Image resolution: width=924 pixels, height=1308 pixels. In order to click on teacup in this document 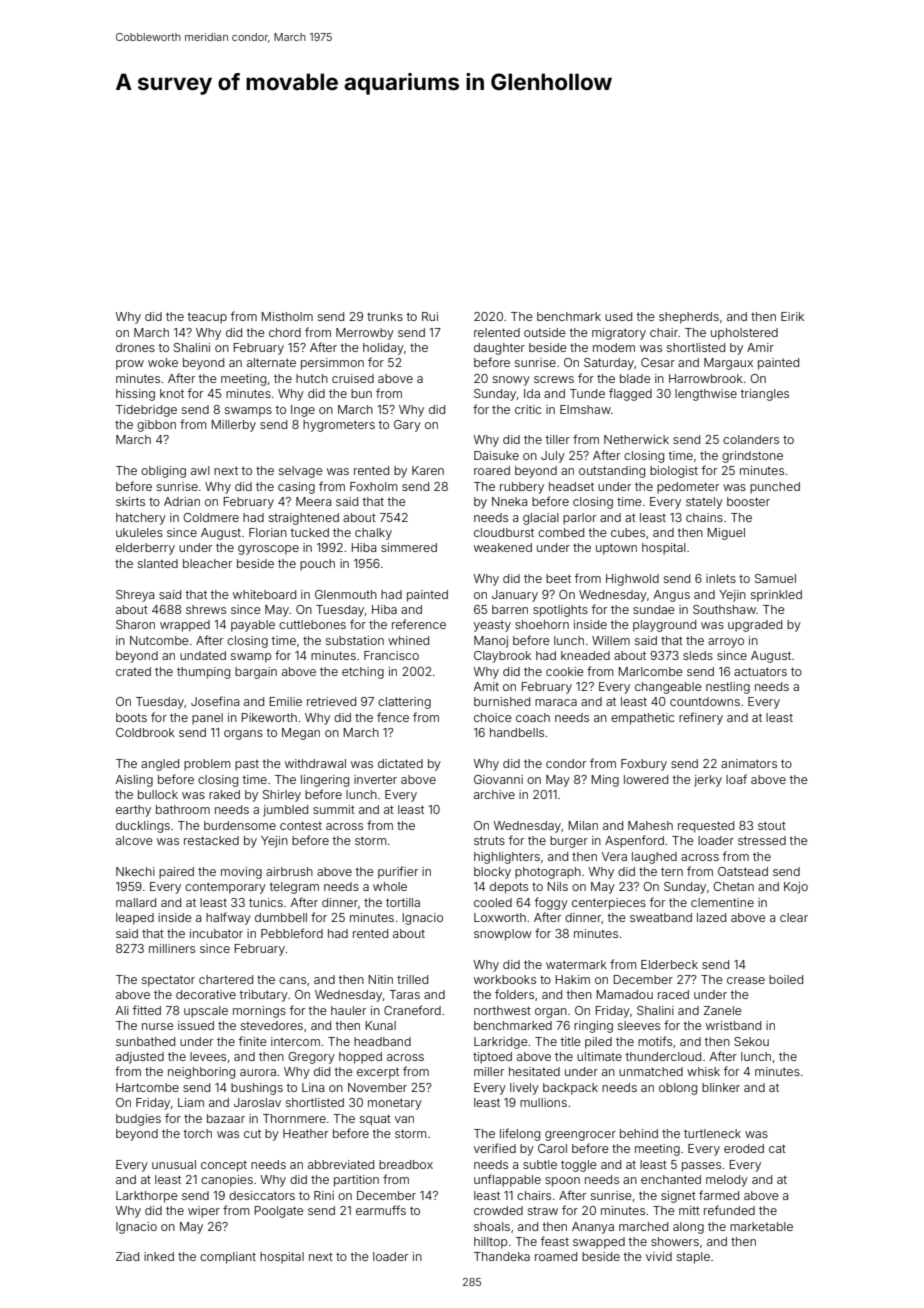, I will do `click(207, 318)`.
